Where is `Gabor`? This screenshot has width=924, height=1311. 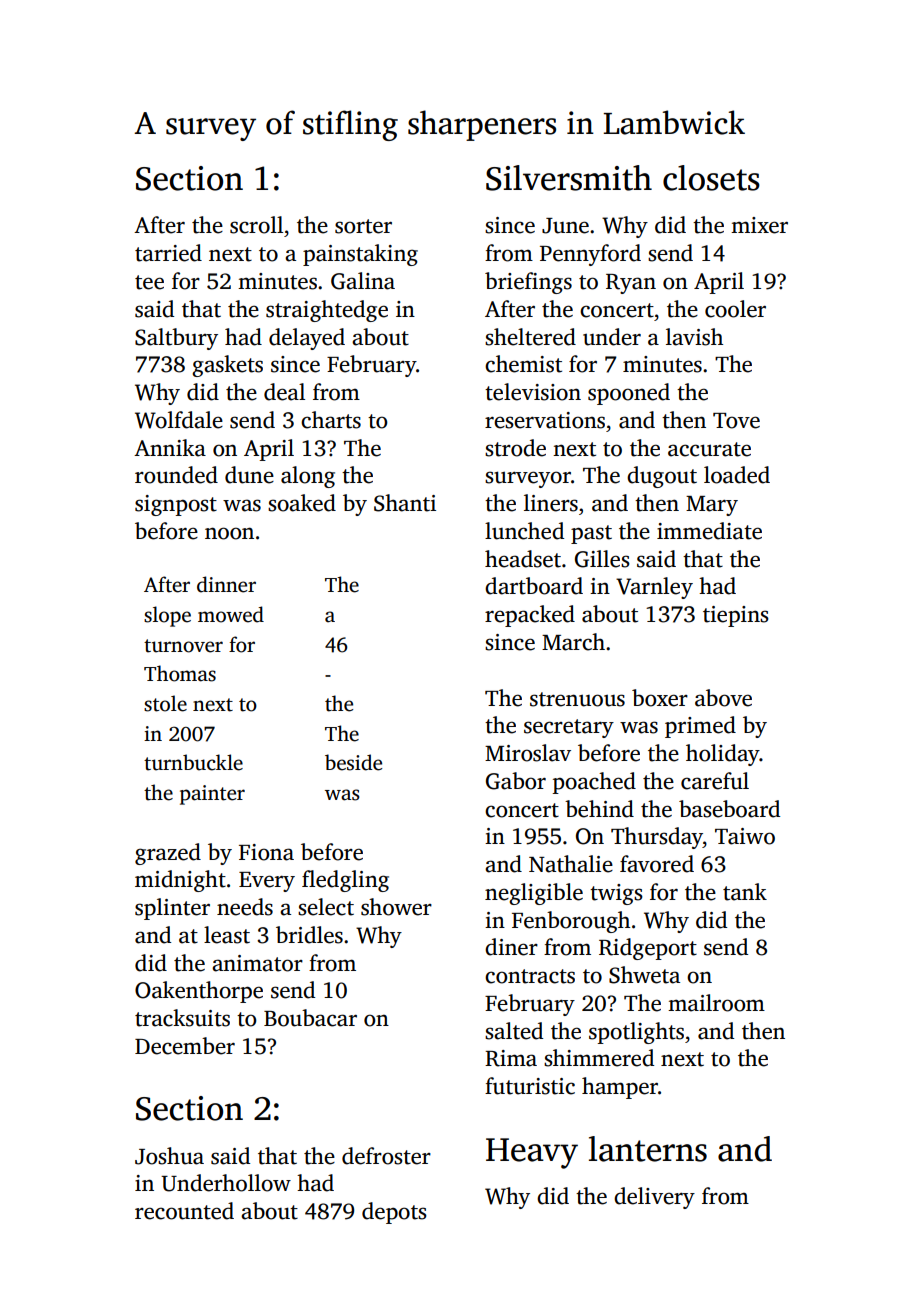
Gabor is located at coordinates (516, 781).
